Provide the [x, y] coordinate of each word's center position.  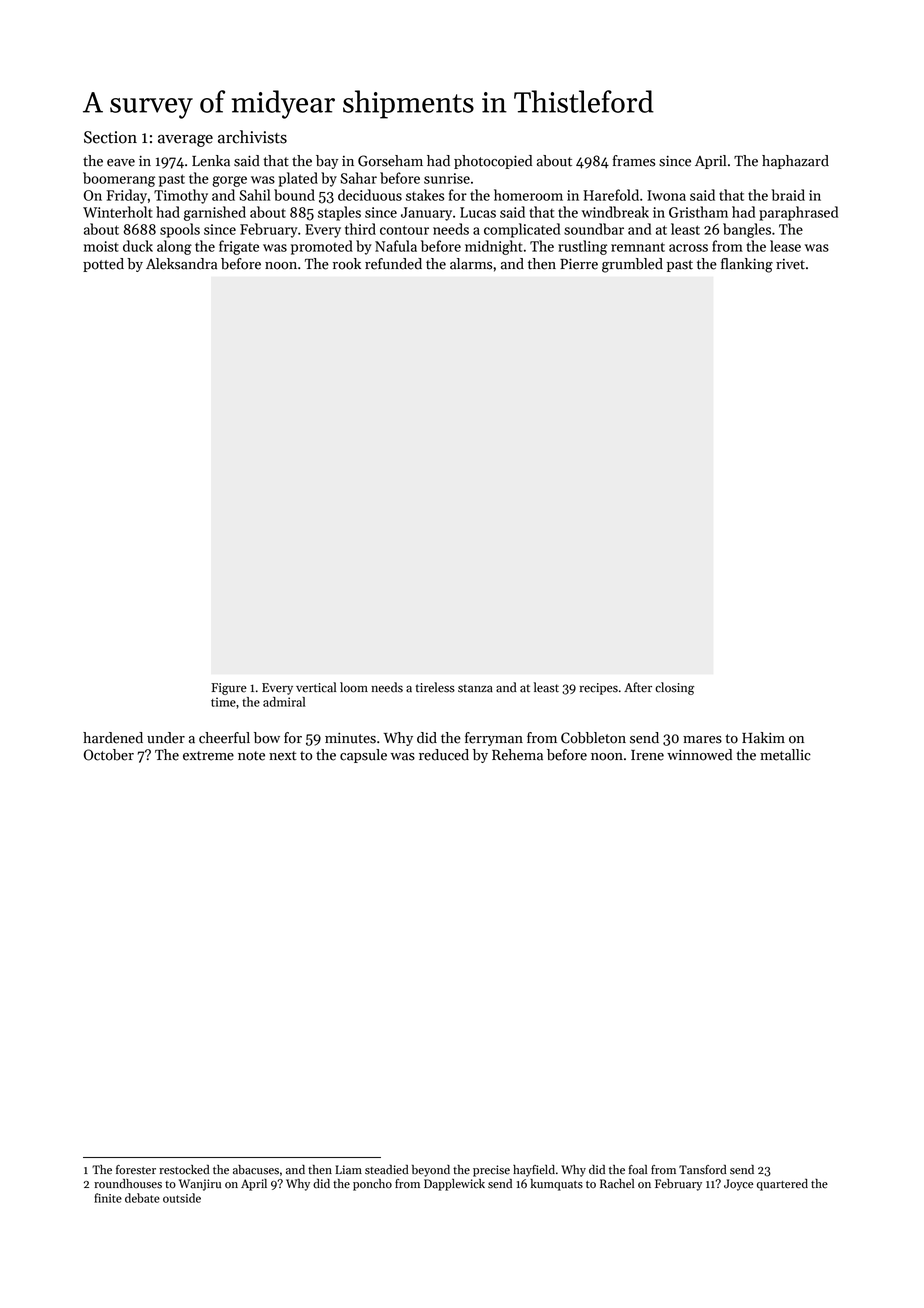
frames [634, 161]
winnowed [699, 755]
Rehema [517, 755]
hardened [113, 738]
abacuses [256, 1170]
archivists [252, 137]
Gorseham [390, 161]
